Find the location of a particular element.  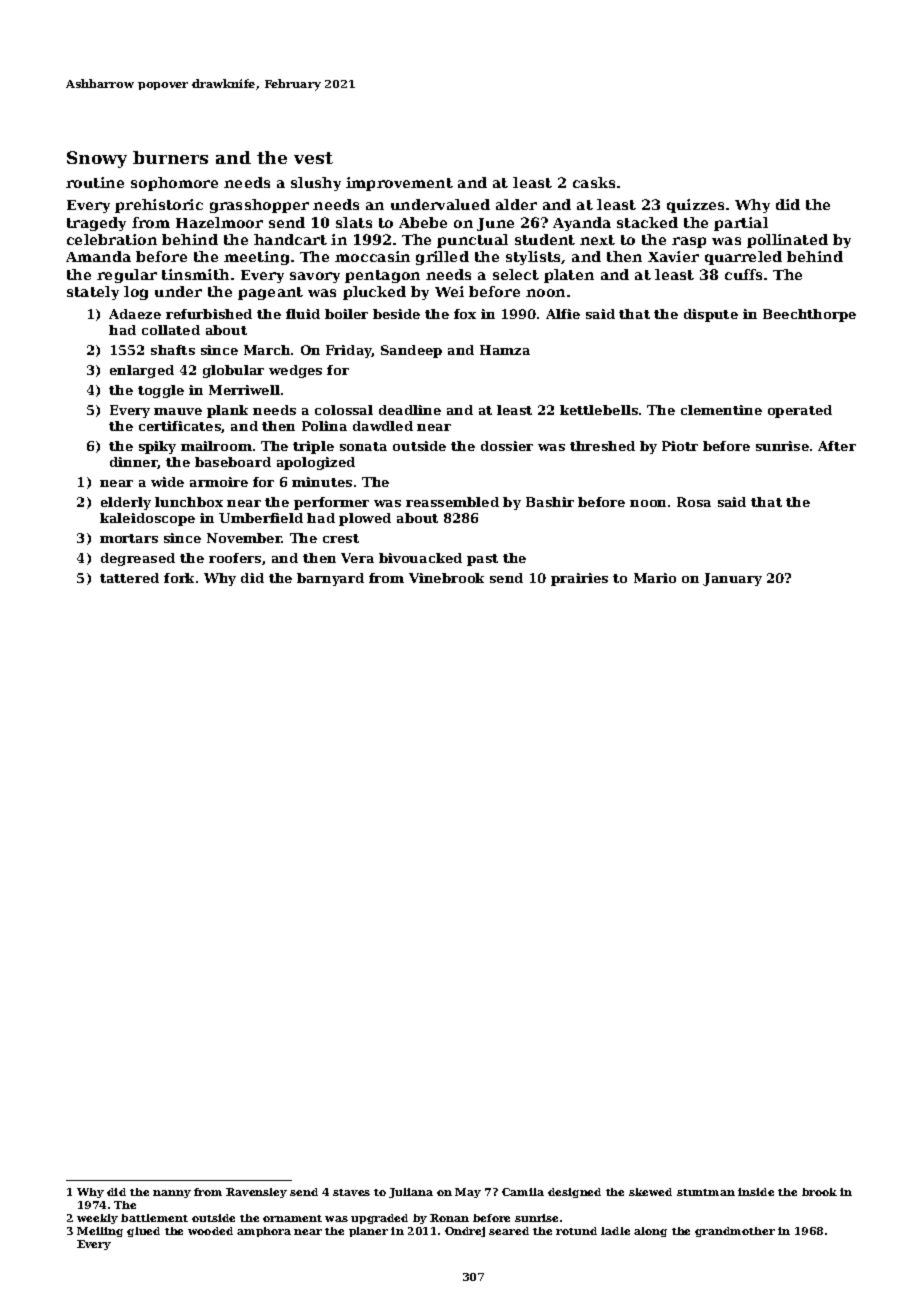

kaleidoscope is located at coordinates (147, 519).
